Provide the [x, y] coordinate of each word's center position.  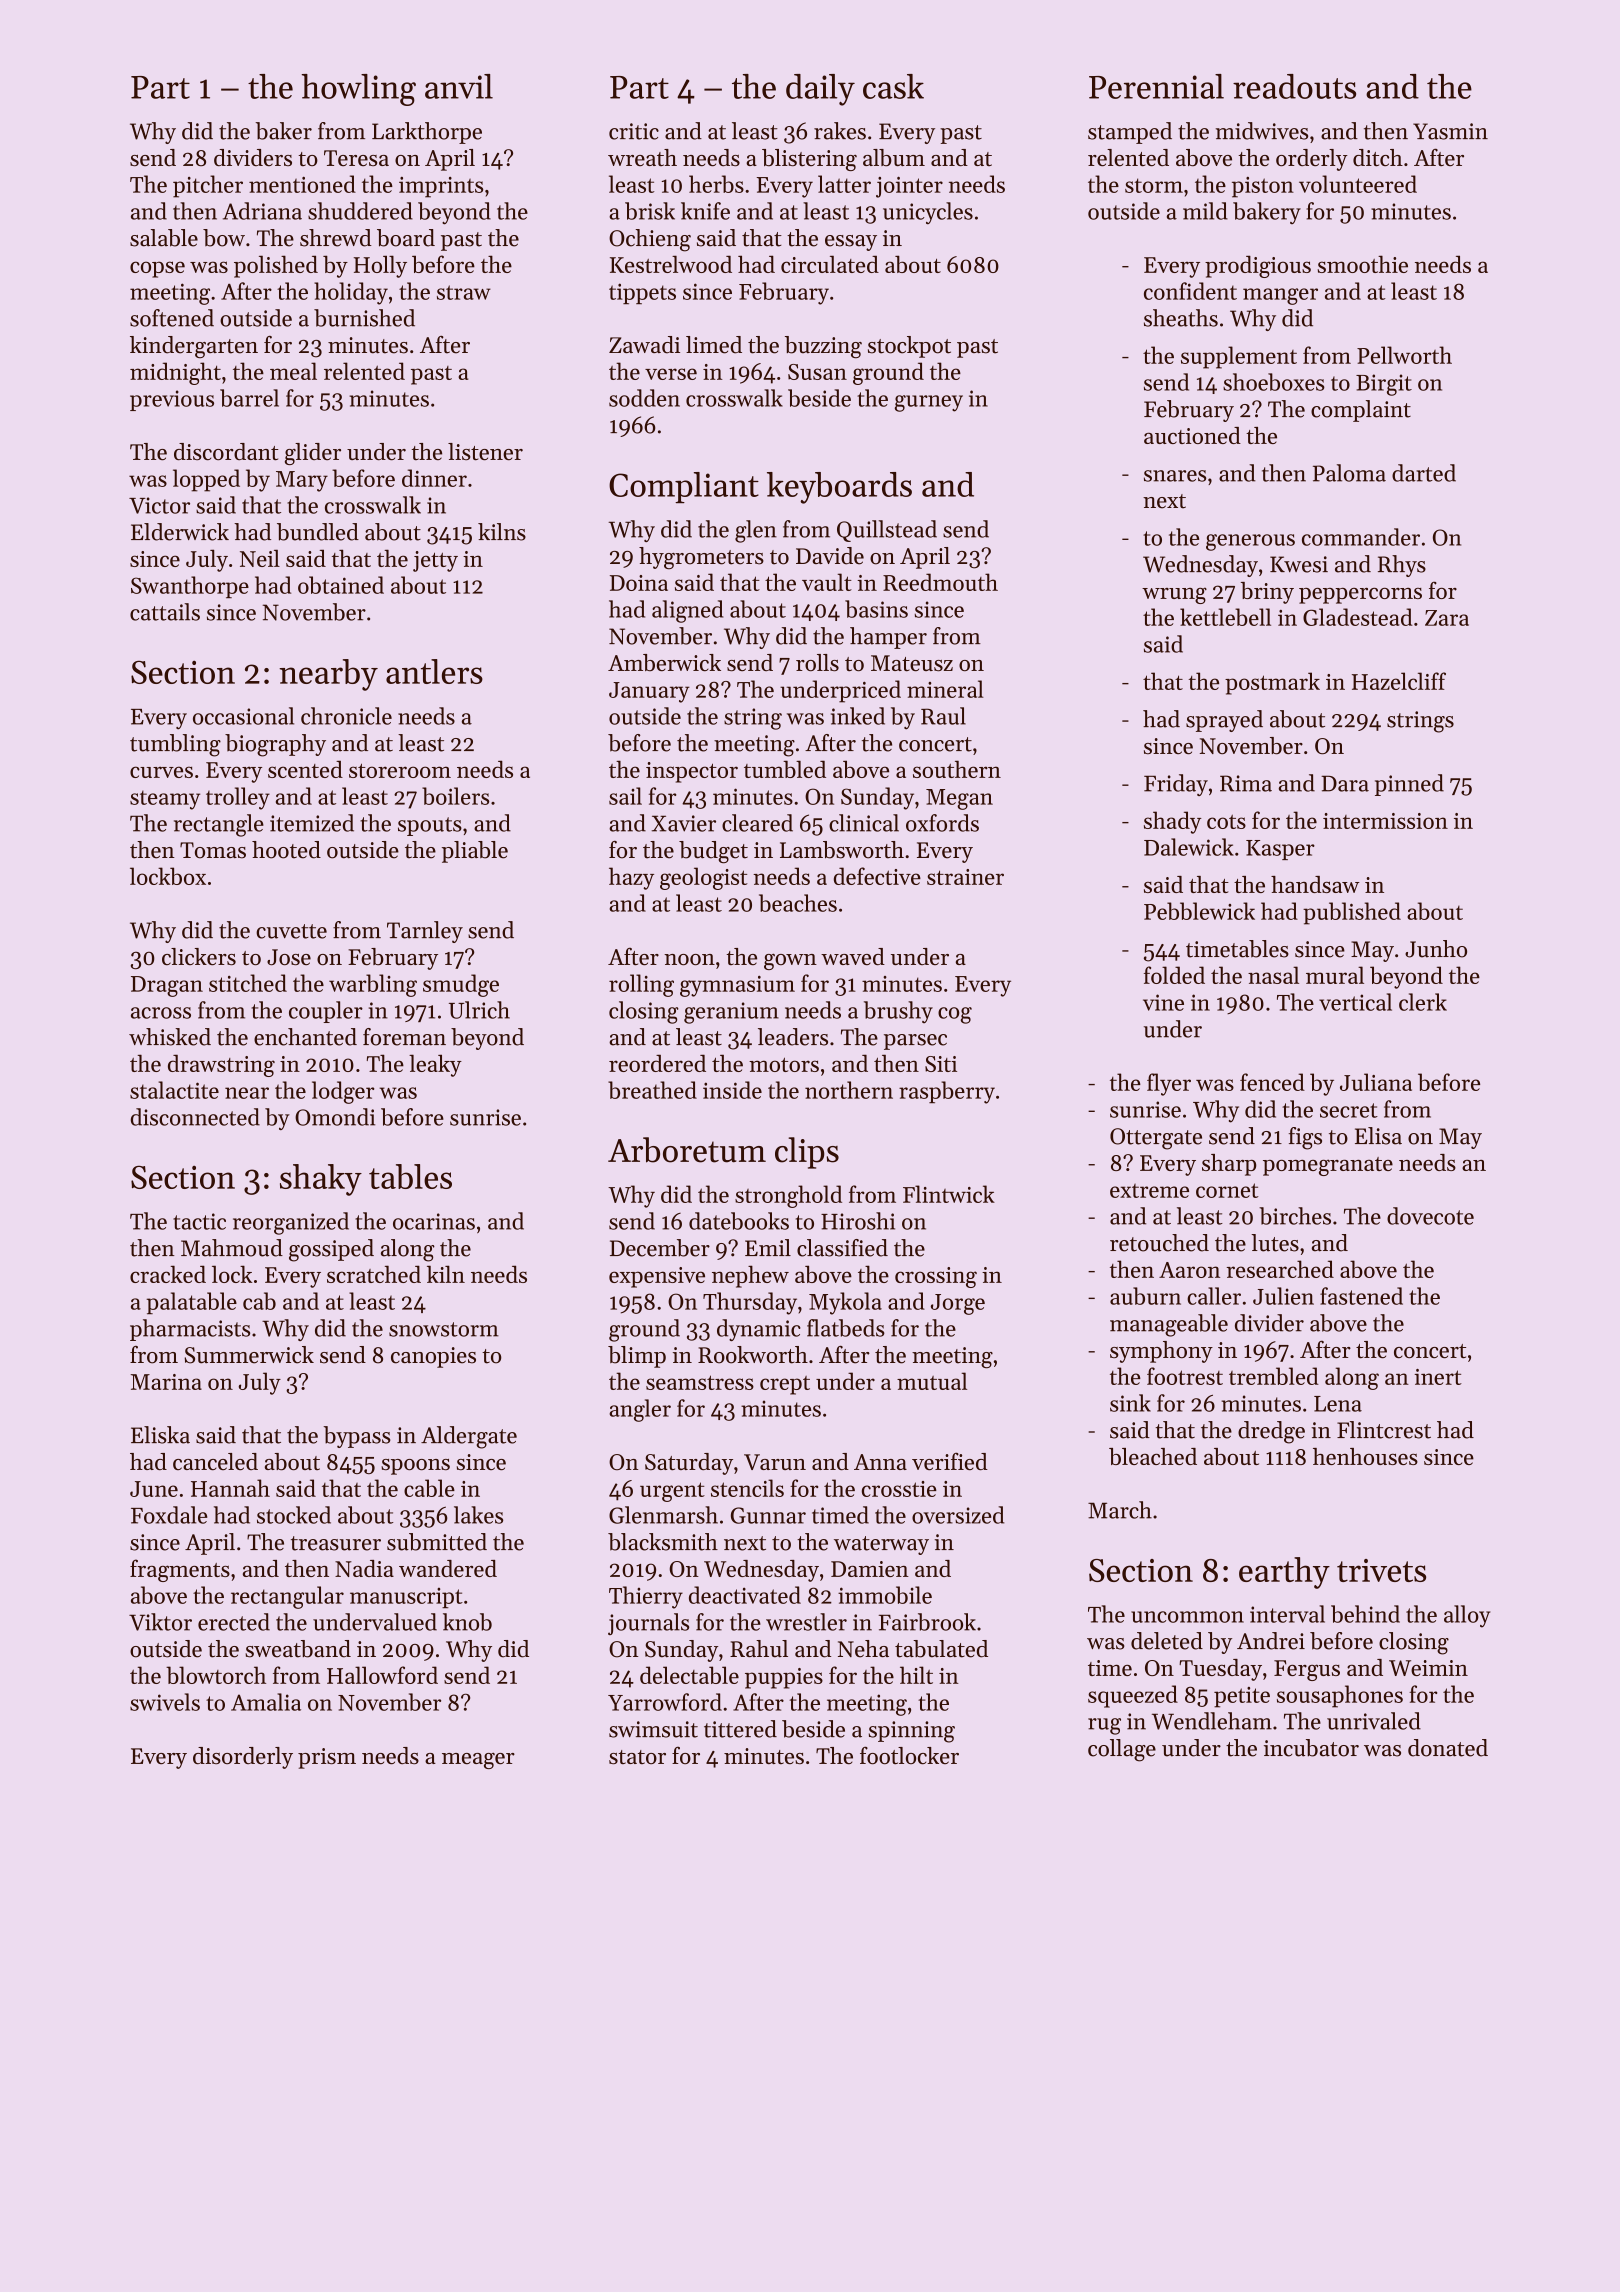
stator [637, 1757]
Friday [1176, 785]
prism [327, 1758]
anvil [459, 86]
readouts [1294, 86]
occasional [243, 716]
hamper [888, 638]
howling [359, 90]
